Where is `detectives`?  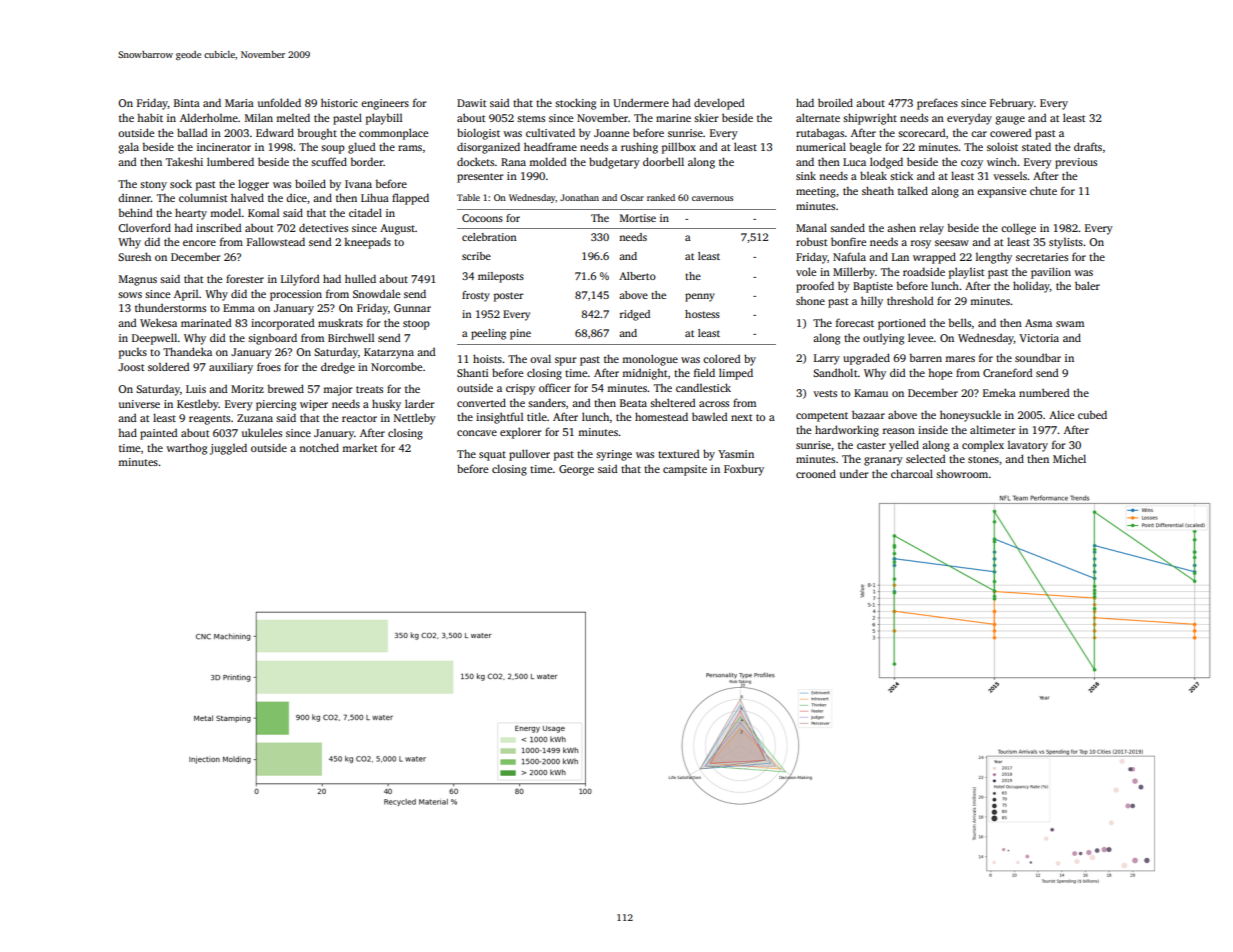
detectives is located at coordinates (323, 227).
